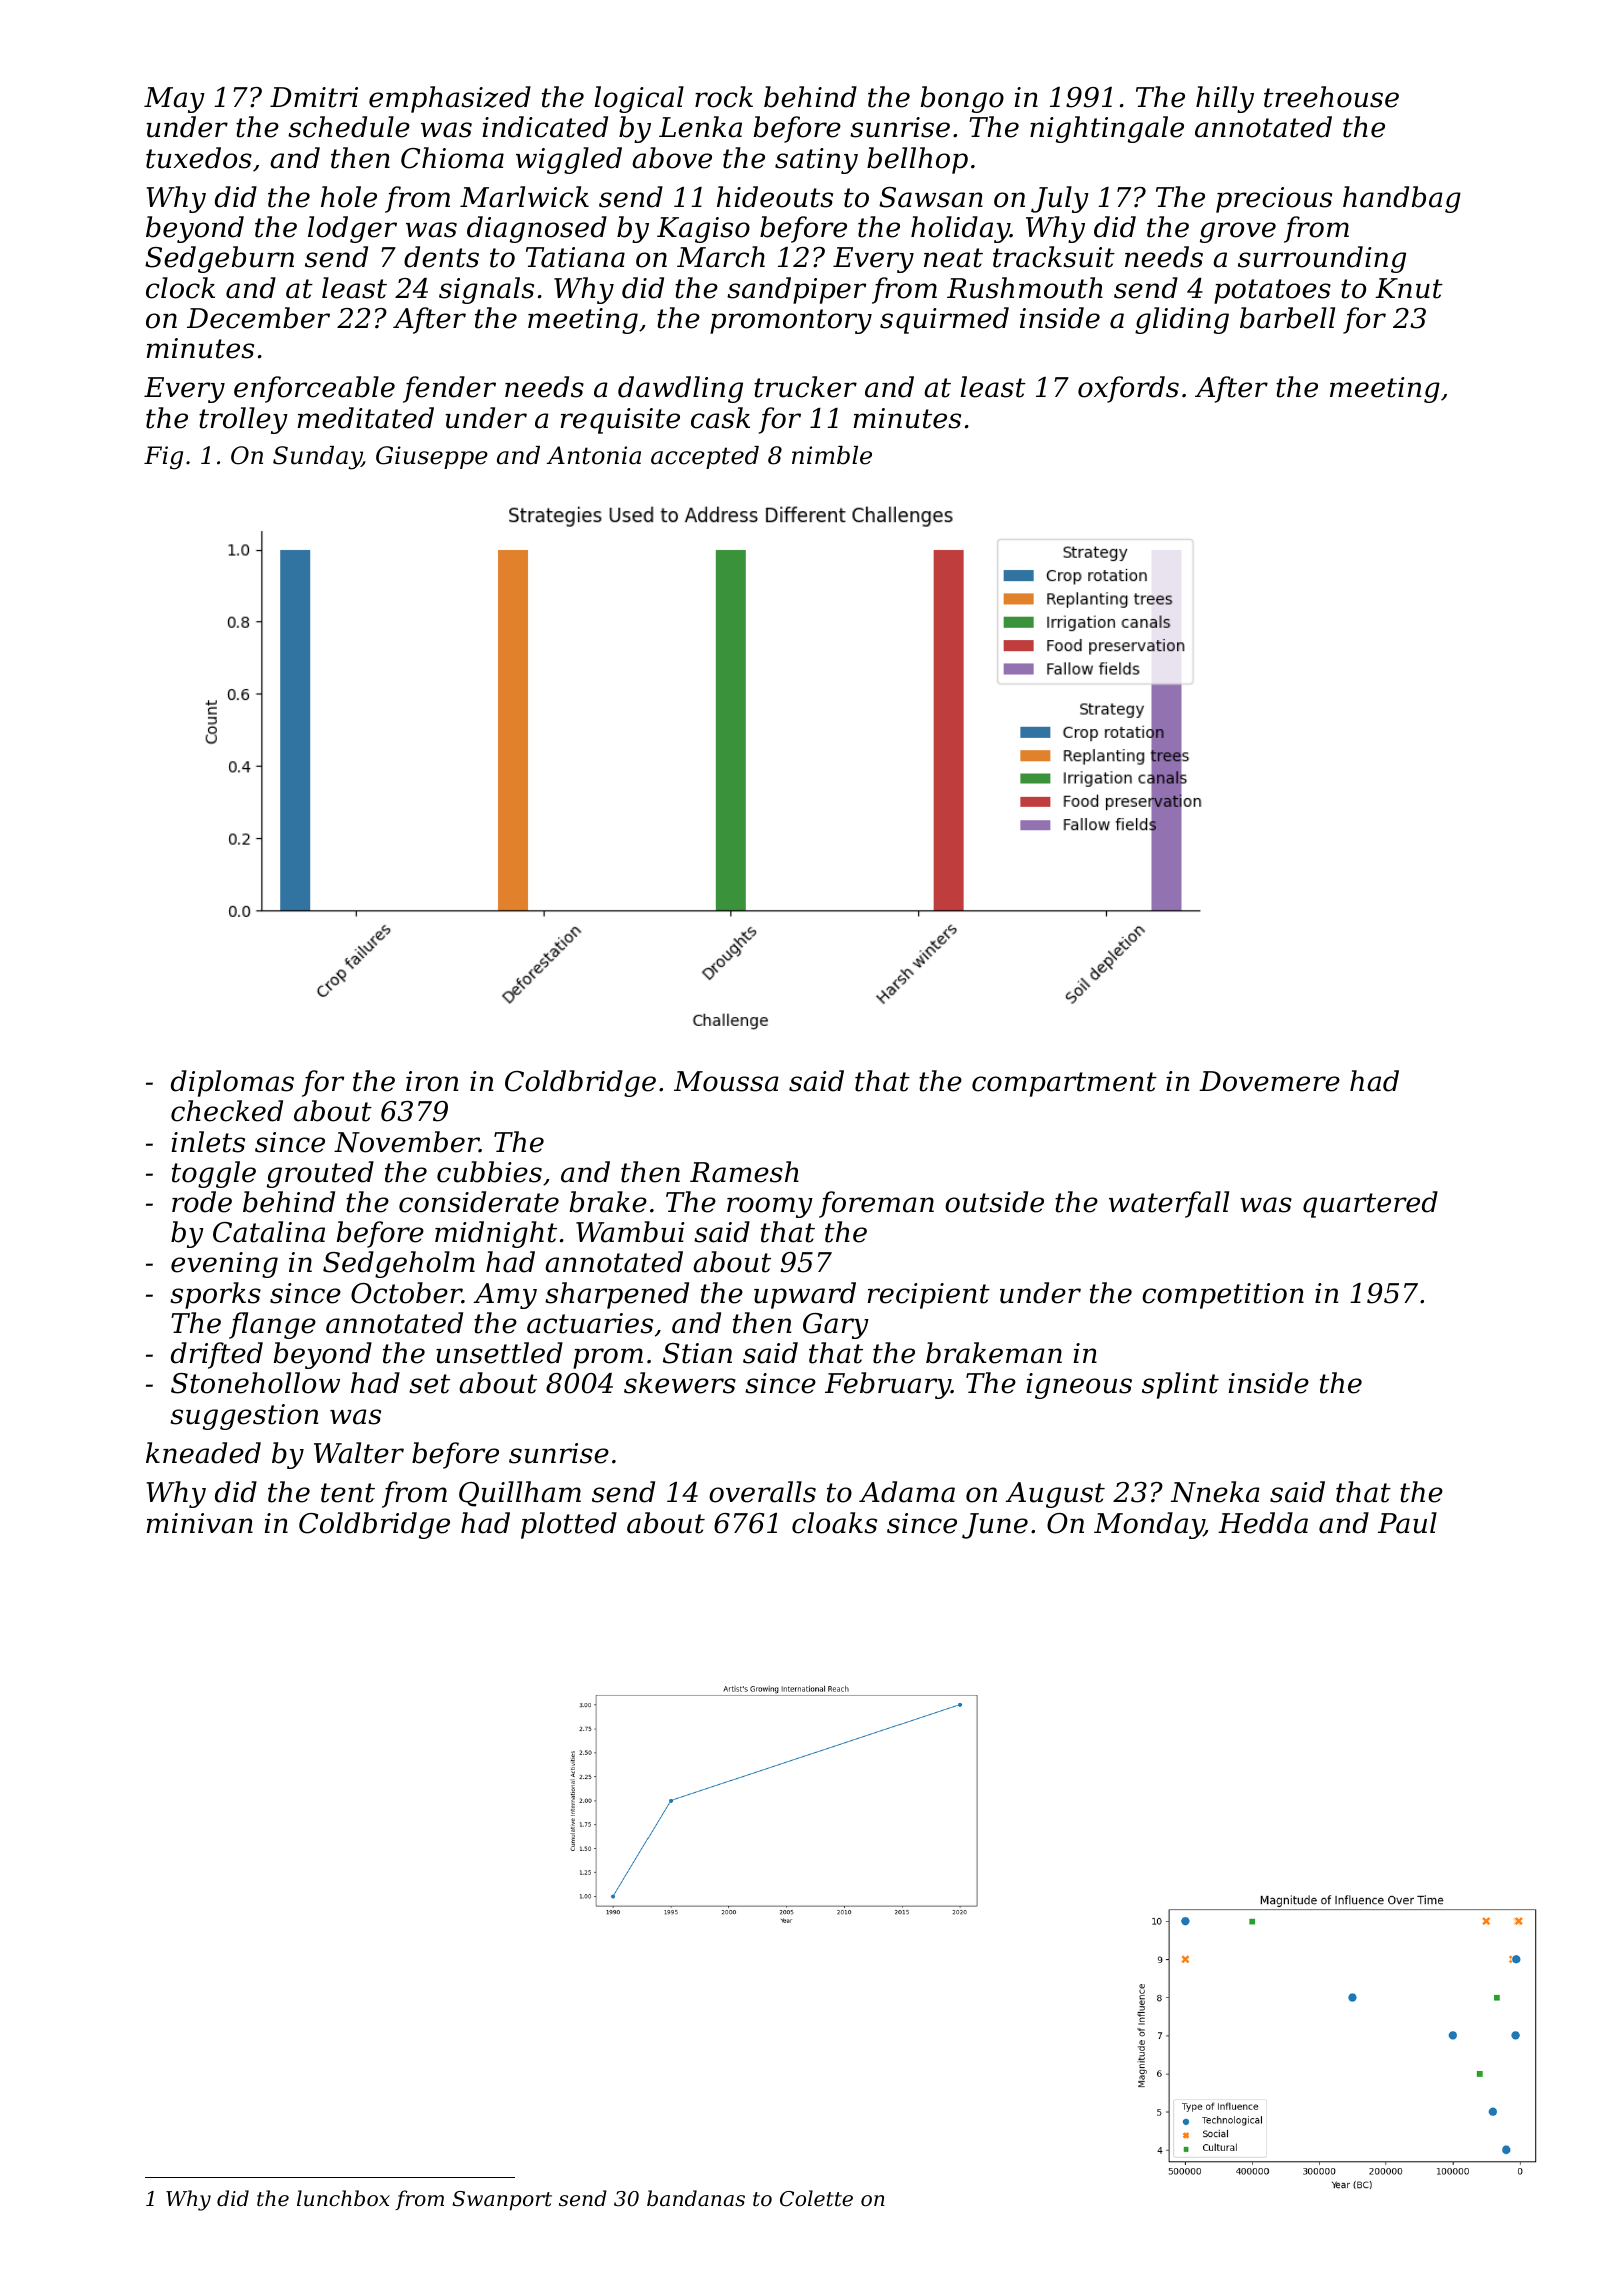 Image resolution: width=1620 pixels, height=2292 pixels. Describe the element at coordinates (199, 158) in the page. I see `tuxedos` at that location.
